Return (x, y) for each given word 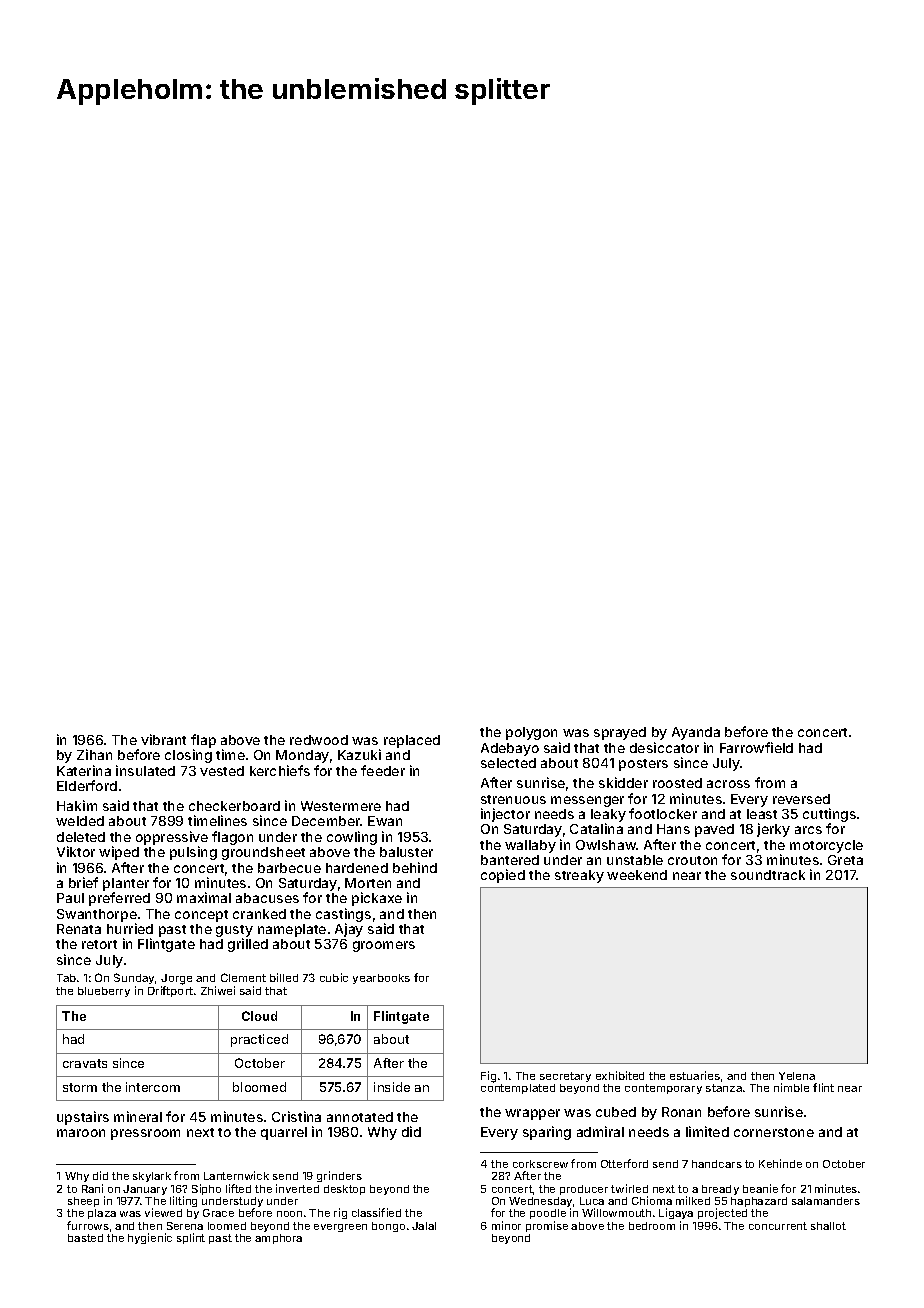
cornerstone (774, 1132)
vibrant (163, 739)
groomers (384, 946)
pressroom (145, 1134)
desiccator (664, 747)
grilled (248, 945)
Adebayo (510, 749)
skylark (152, 1177)
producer (584, 1190)
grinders (339, 1176)
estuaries (695, 1075)
